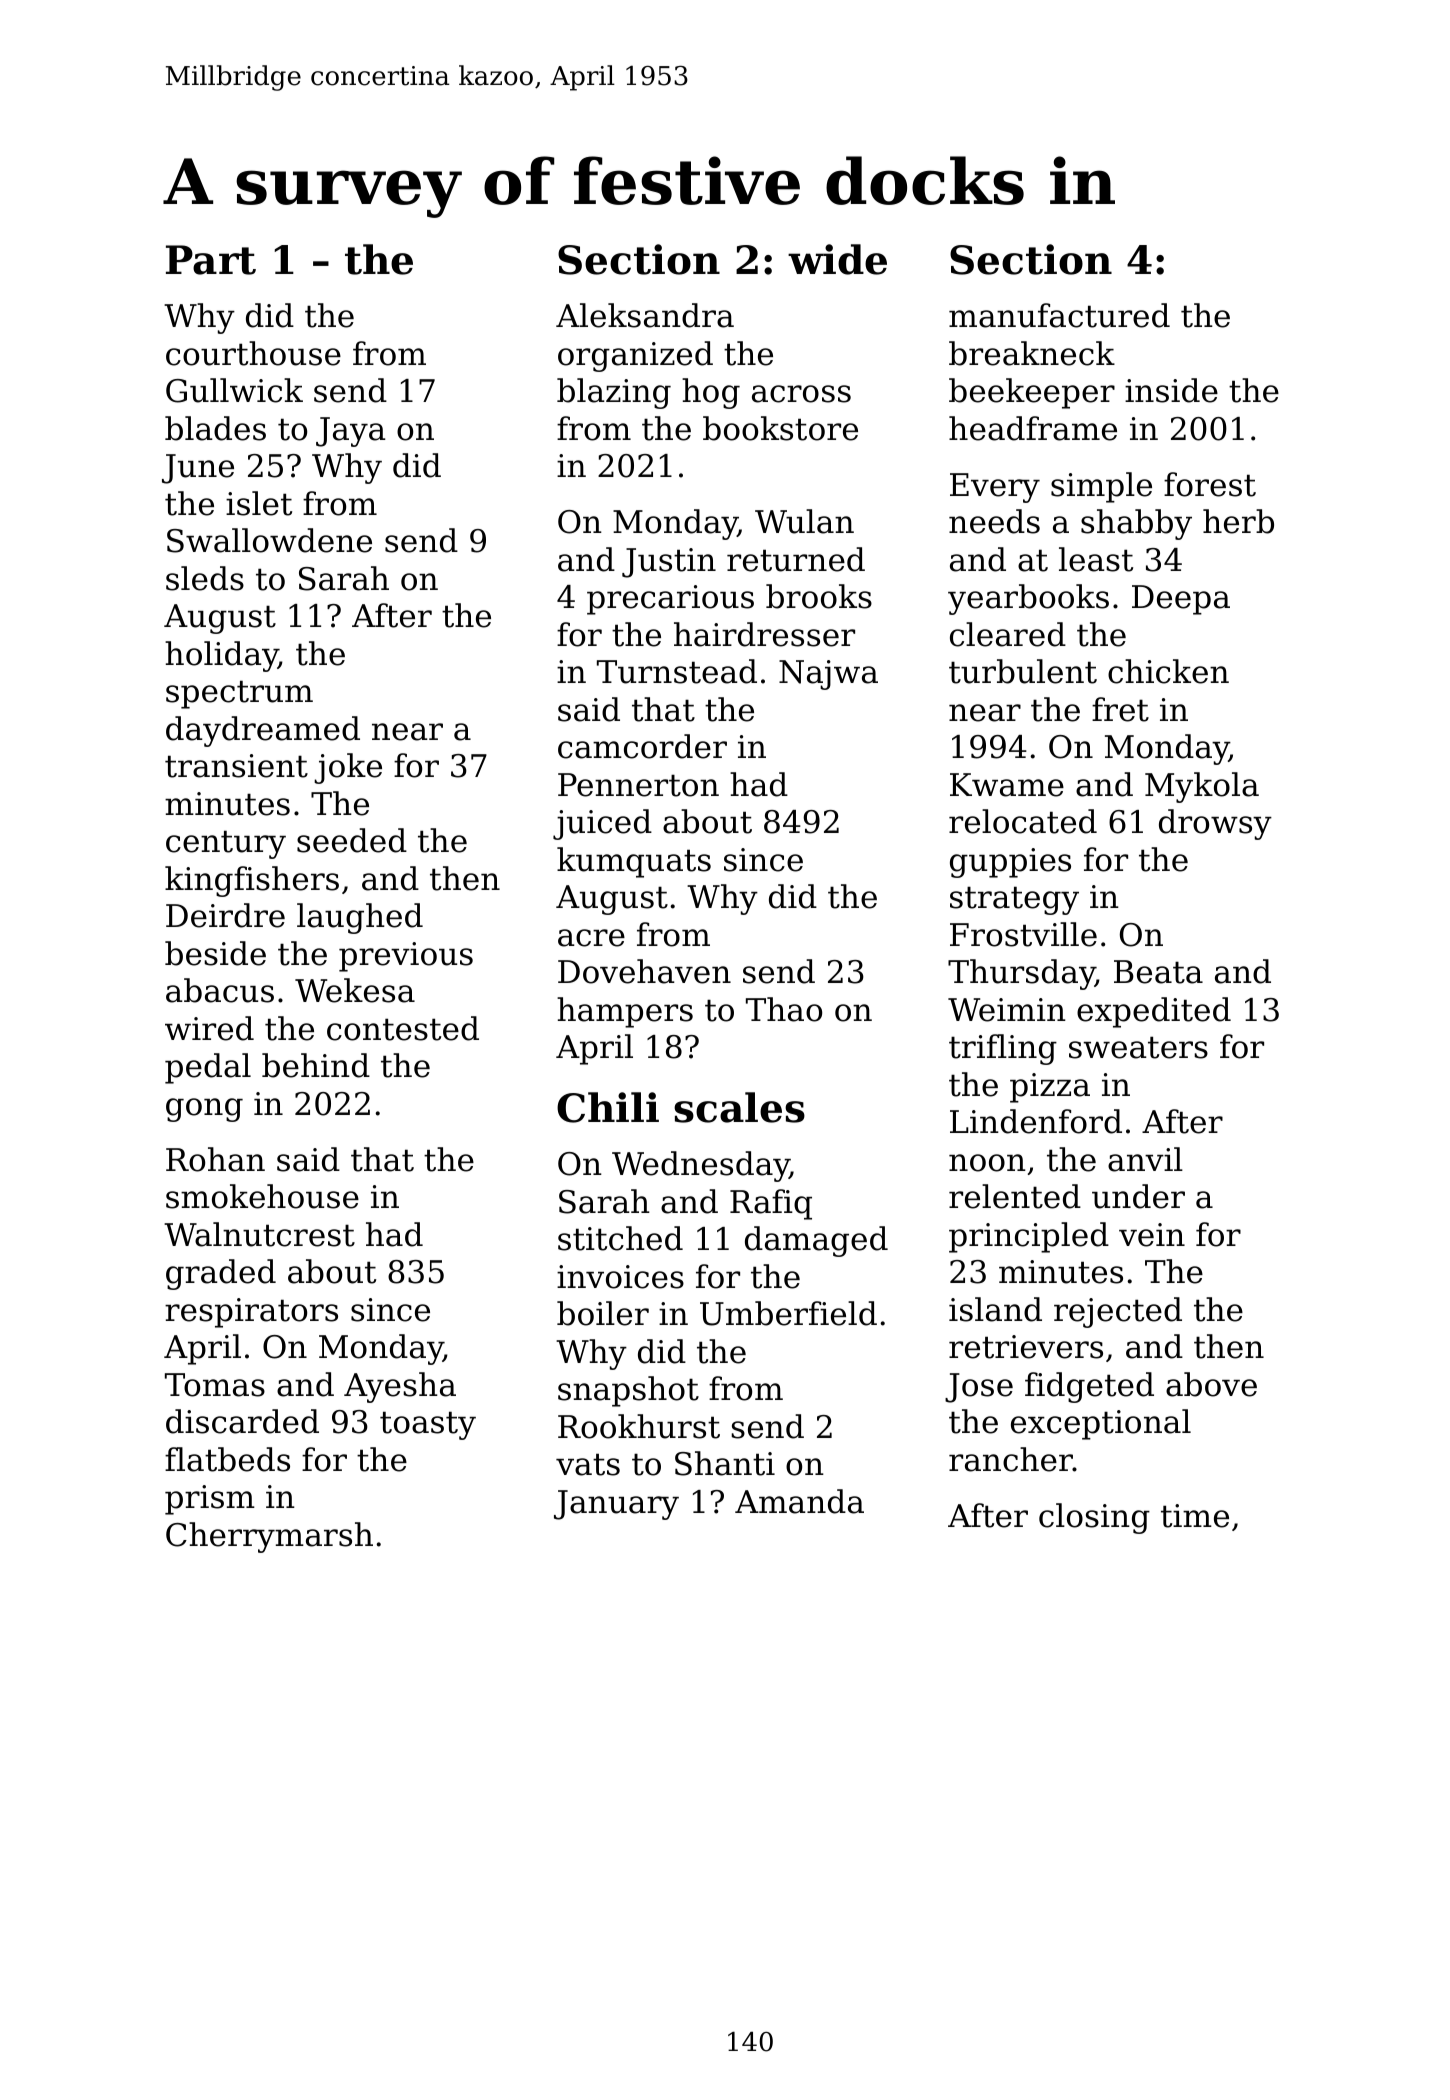 This screenshot has width=1450, height=2100. What do you see at coordinates (348, 768) in the screenshot?
I see `joke` at bounding box center [348, 768].
